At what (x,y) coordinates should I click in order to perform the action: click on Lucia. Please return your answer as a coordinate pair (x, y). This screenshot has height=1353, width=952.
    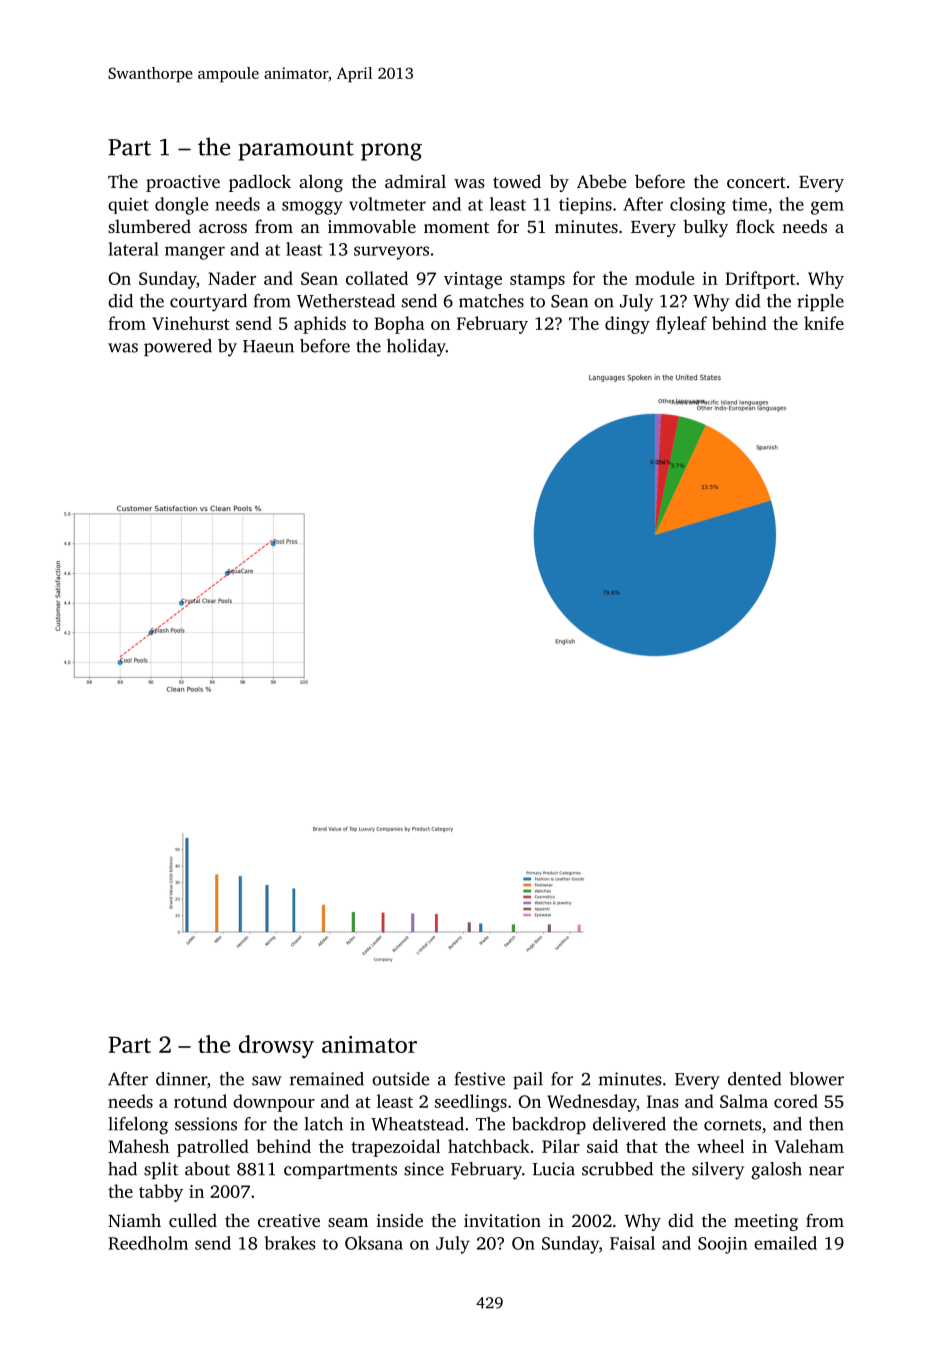
    Looking at the image, I should click on (554, 1169).
